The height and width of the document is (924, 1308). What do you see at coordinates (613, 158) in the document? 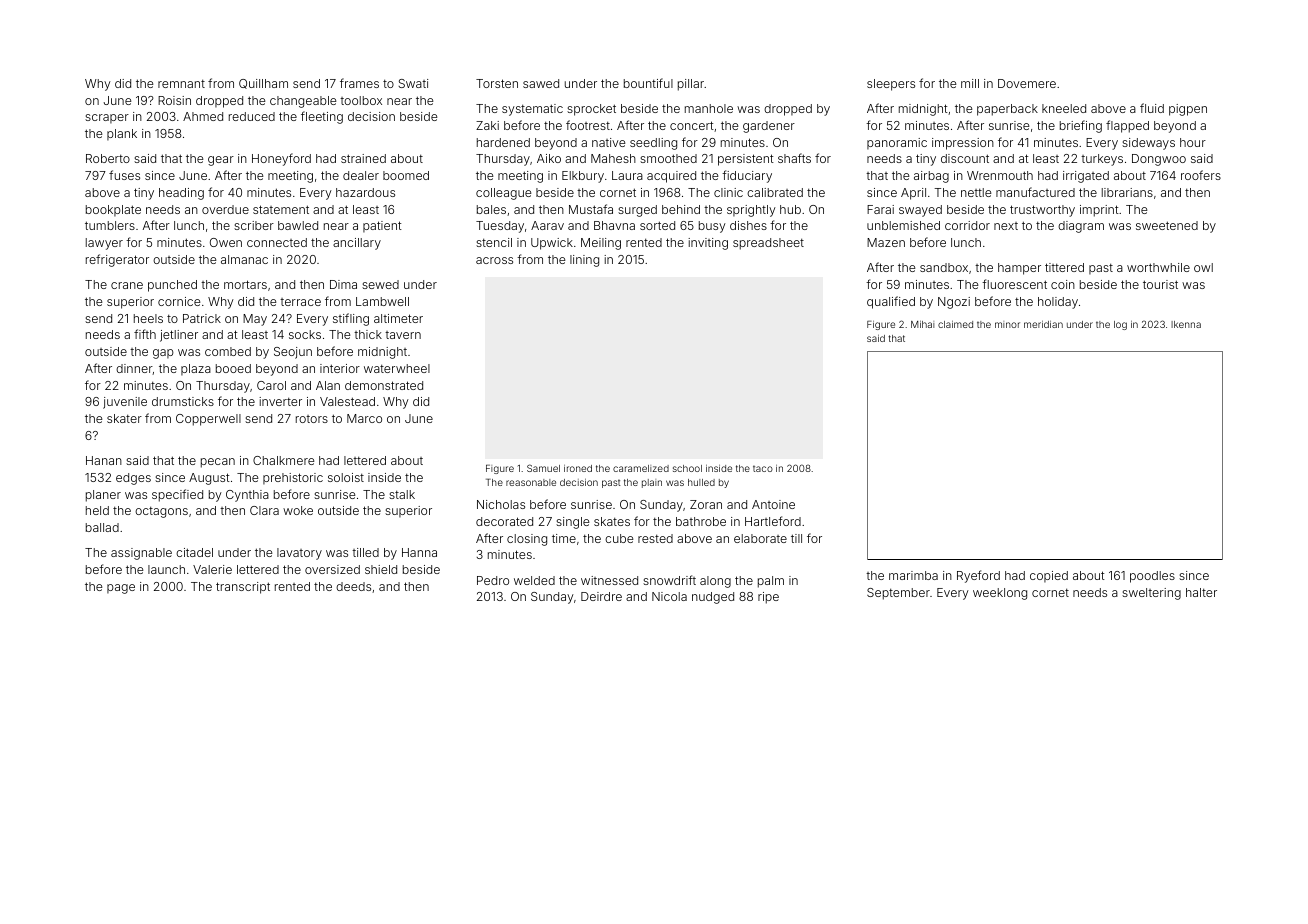
I see `Mahesh` at bounding box center [613, 158].
